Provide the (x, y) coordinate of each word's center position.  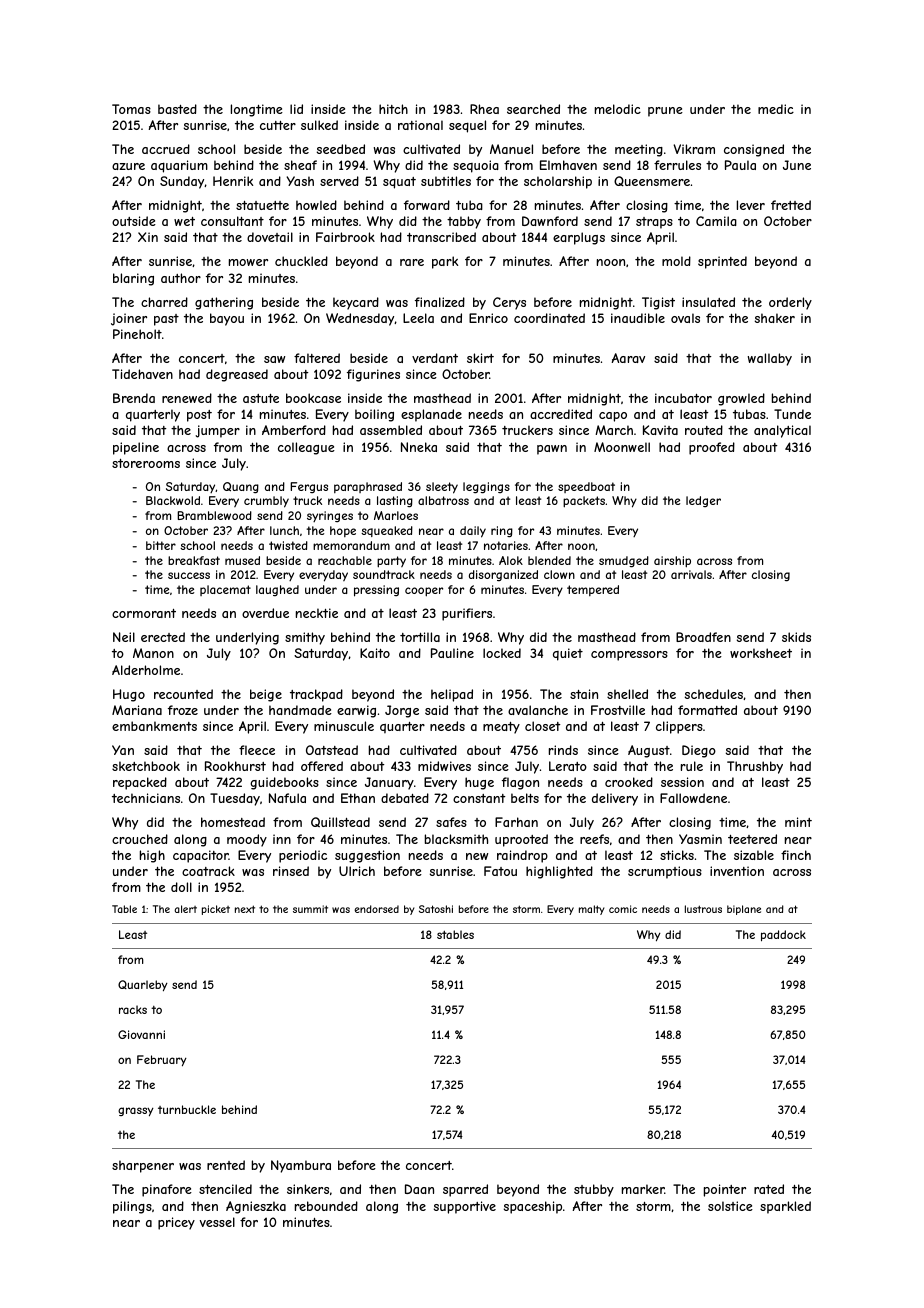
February (162, 1060)
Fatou (500, 871)
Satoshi (436, 909)
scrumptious (665, 872)
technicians (146, 798)
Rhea (484, 109)
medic (776, 109)
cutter (278, 125)
